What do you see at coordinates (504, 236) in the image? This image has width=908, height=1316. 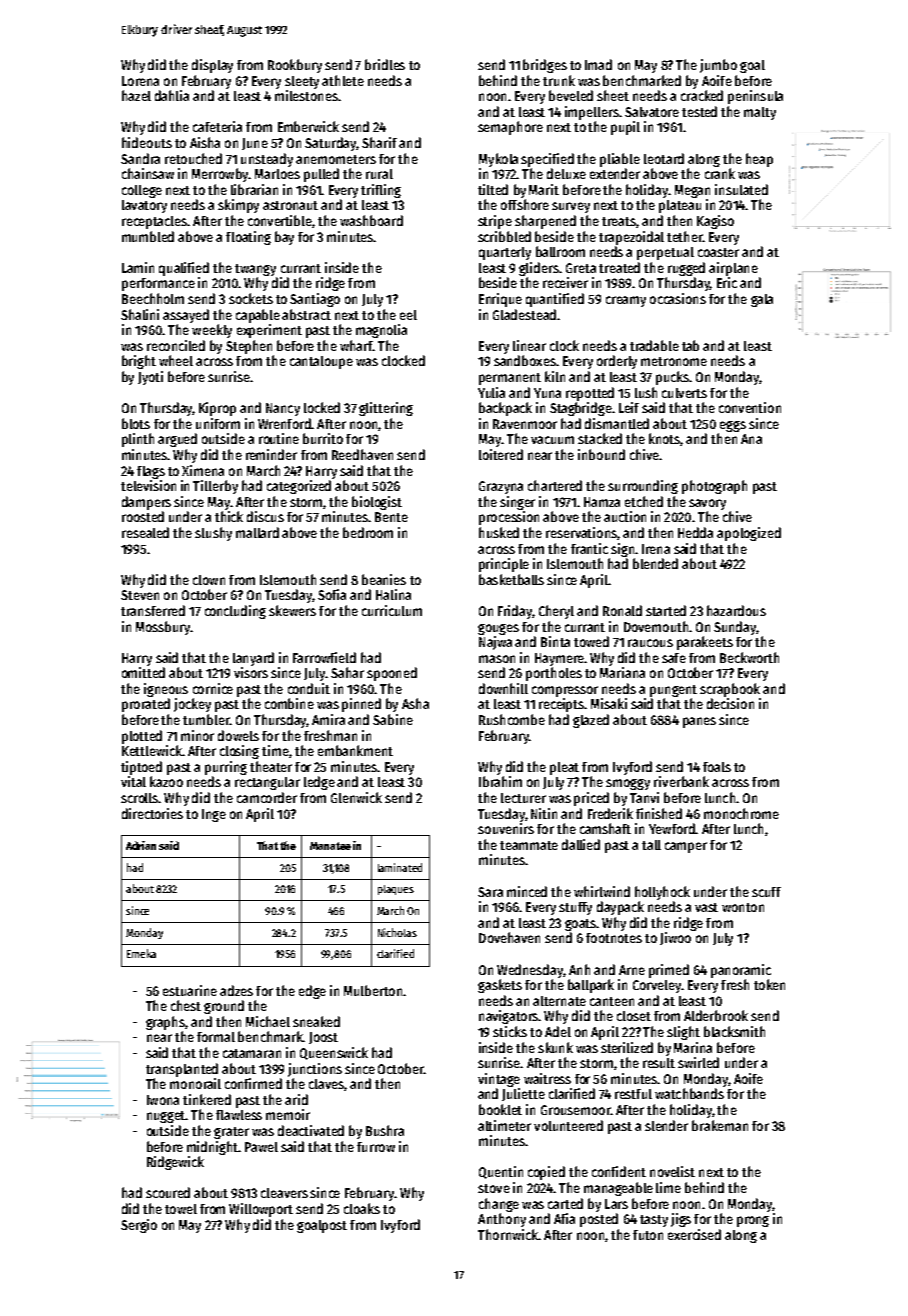 I see `scribbled` at bounding box center [504, 236].
